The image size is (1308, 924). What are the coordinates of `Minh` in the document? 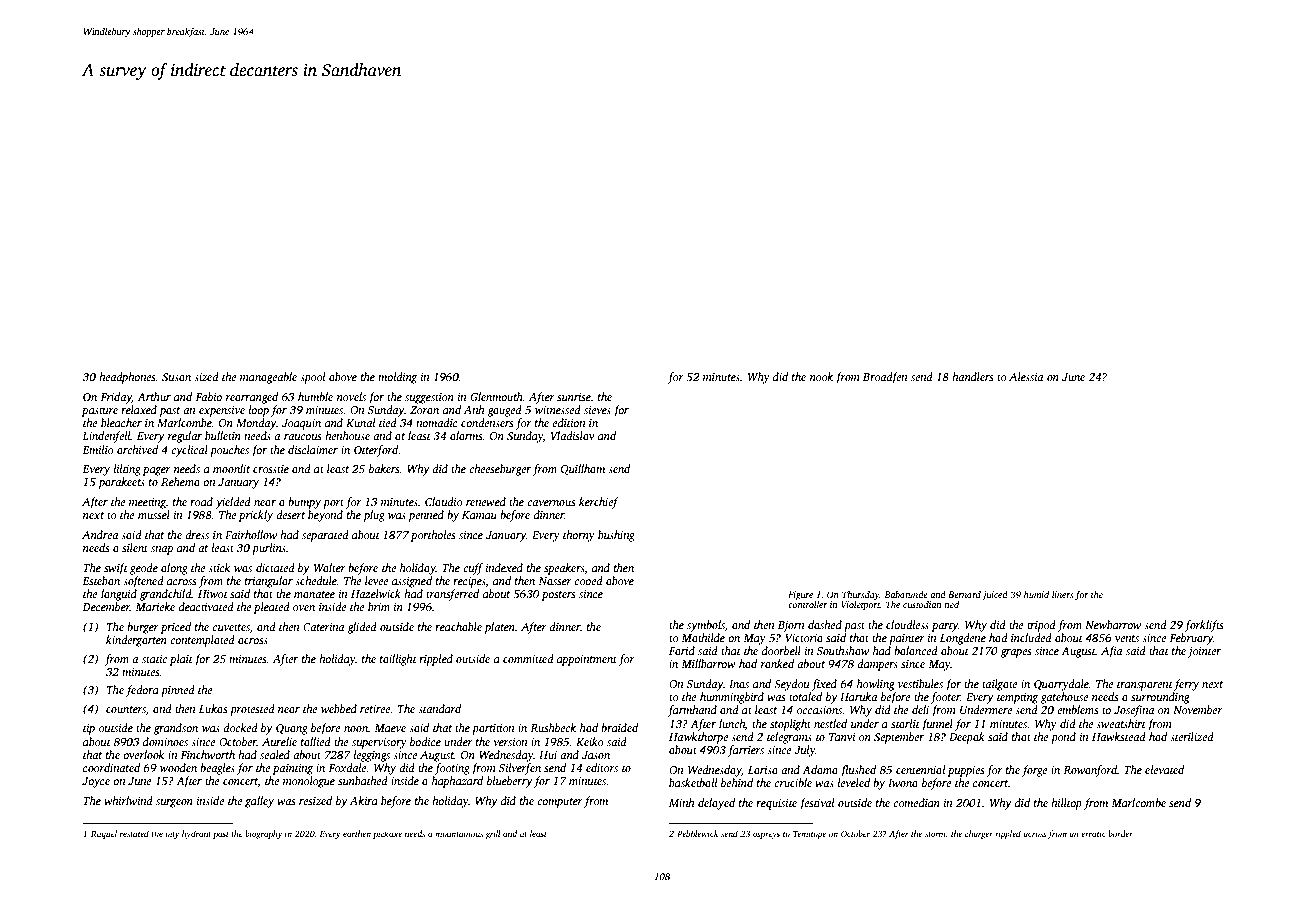 It's located at (681, 802).
